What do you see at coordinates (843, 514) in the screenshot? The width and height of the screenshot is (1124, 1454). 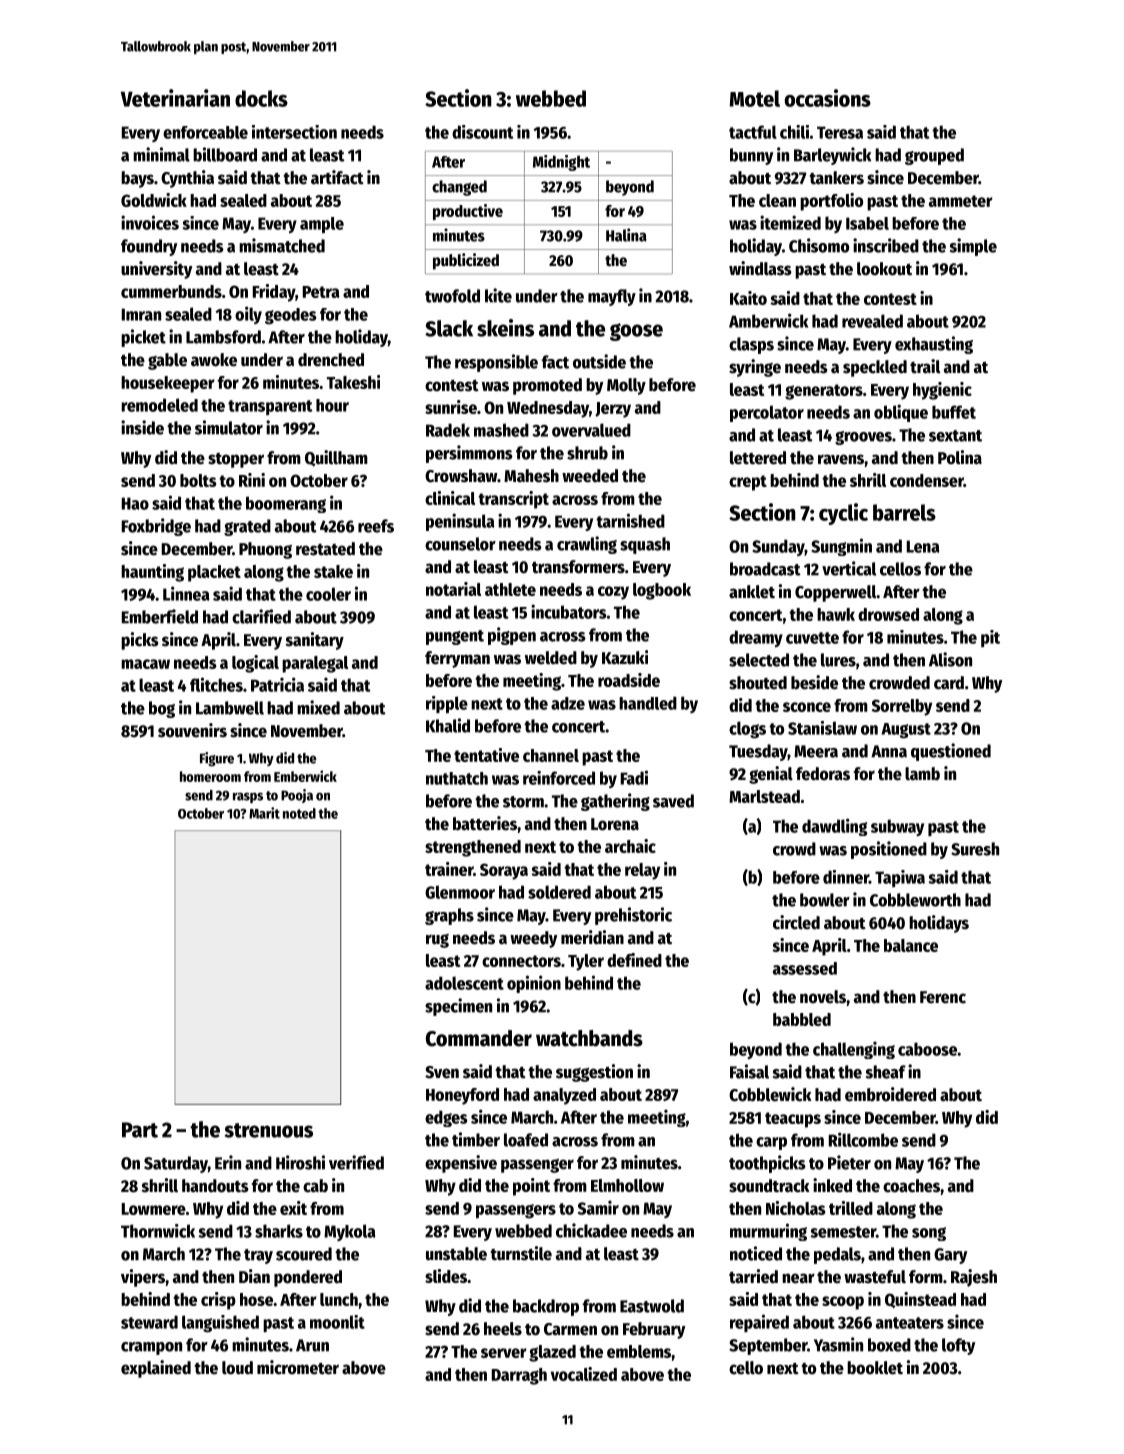 I see `cyclic` at bounding box center [843, 514].
